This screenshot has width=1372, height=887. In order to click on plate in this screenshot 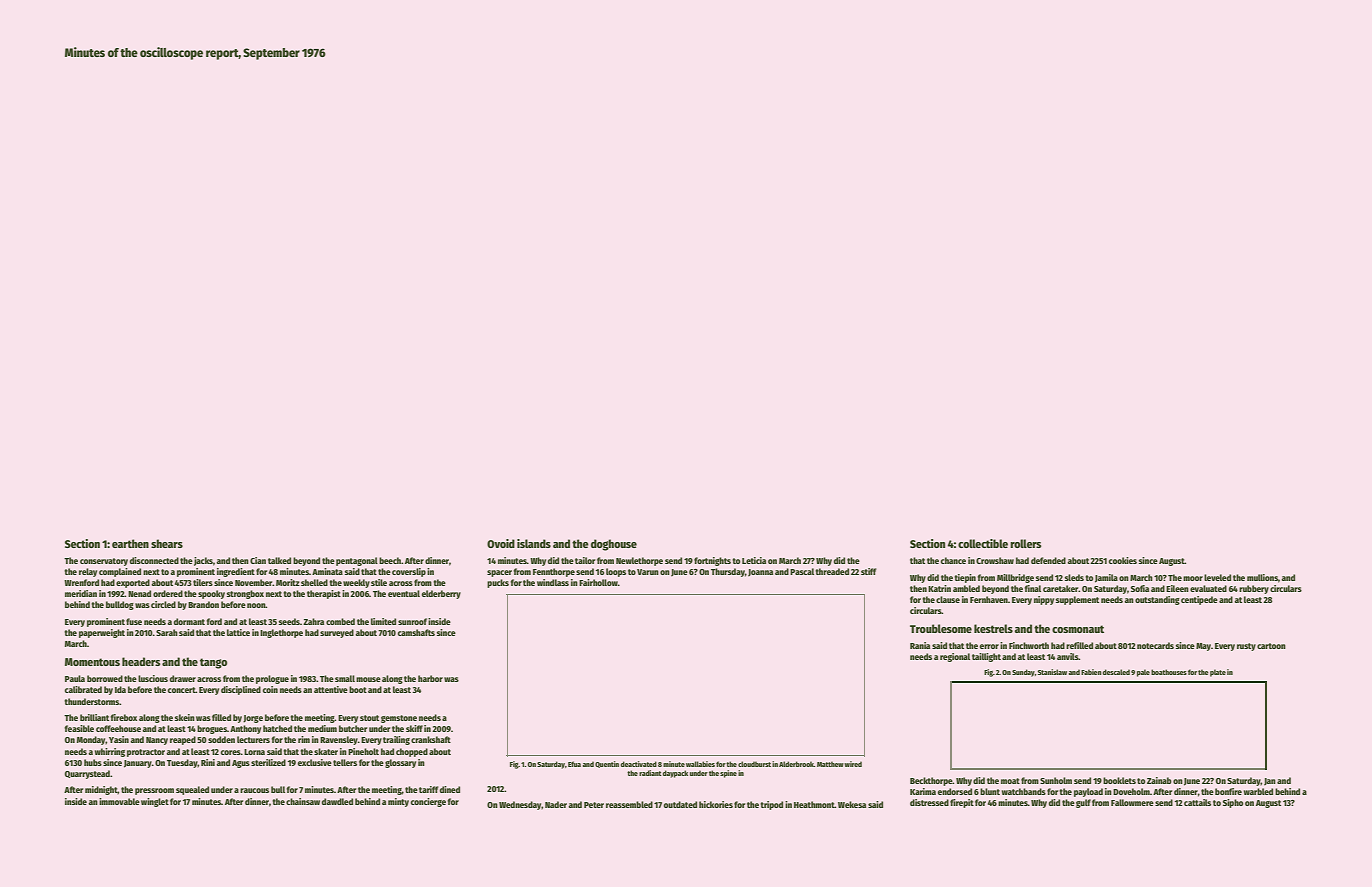, I will do `click(1218, 673)`.
